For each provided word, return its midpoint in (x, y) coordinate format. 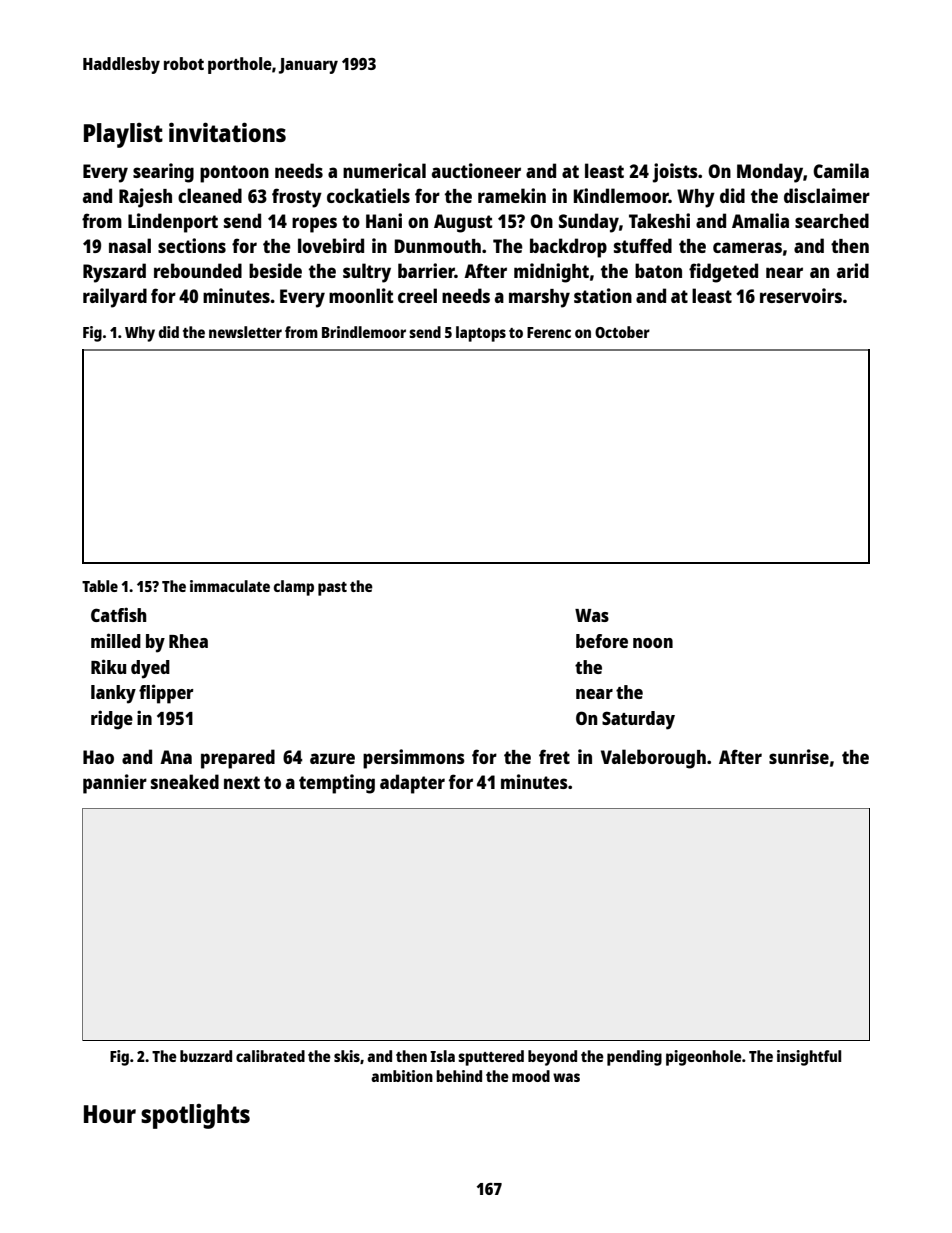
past (332, 589)
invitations (227, 132)
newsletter (245, 332)
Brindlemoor (364, 332)
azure (332, 758)
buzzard (206, 1056)
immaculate (230, 586)
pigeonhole (704, 1058)
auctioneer (476, 170)
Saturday (638, 720)
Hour (110, 1114)
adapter (412, 784)
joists (675, 173)
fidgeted (723, 273)
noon (653, 643)
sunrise (799, 756)
